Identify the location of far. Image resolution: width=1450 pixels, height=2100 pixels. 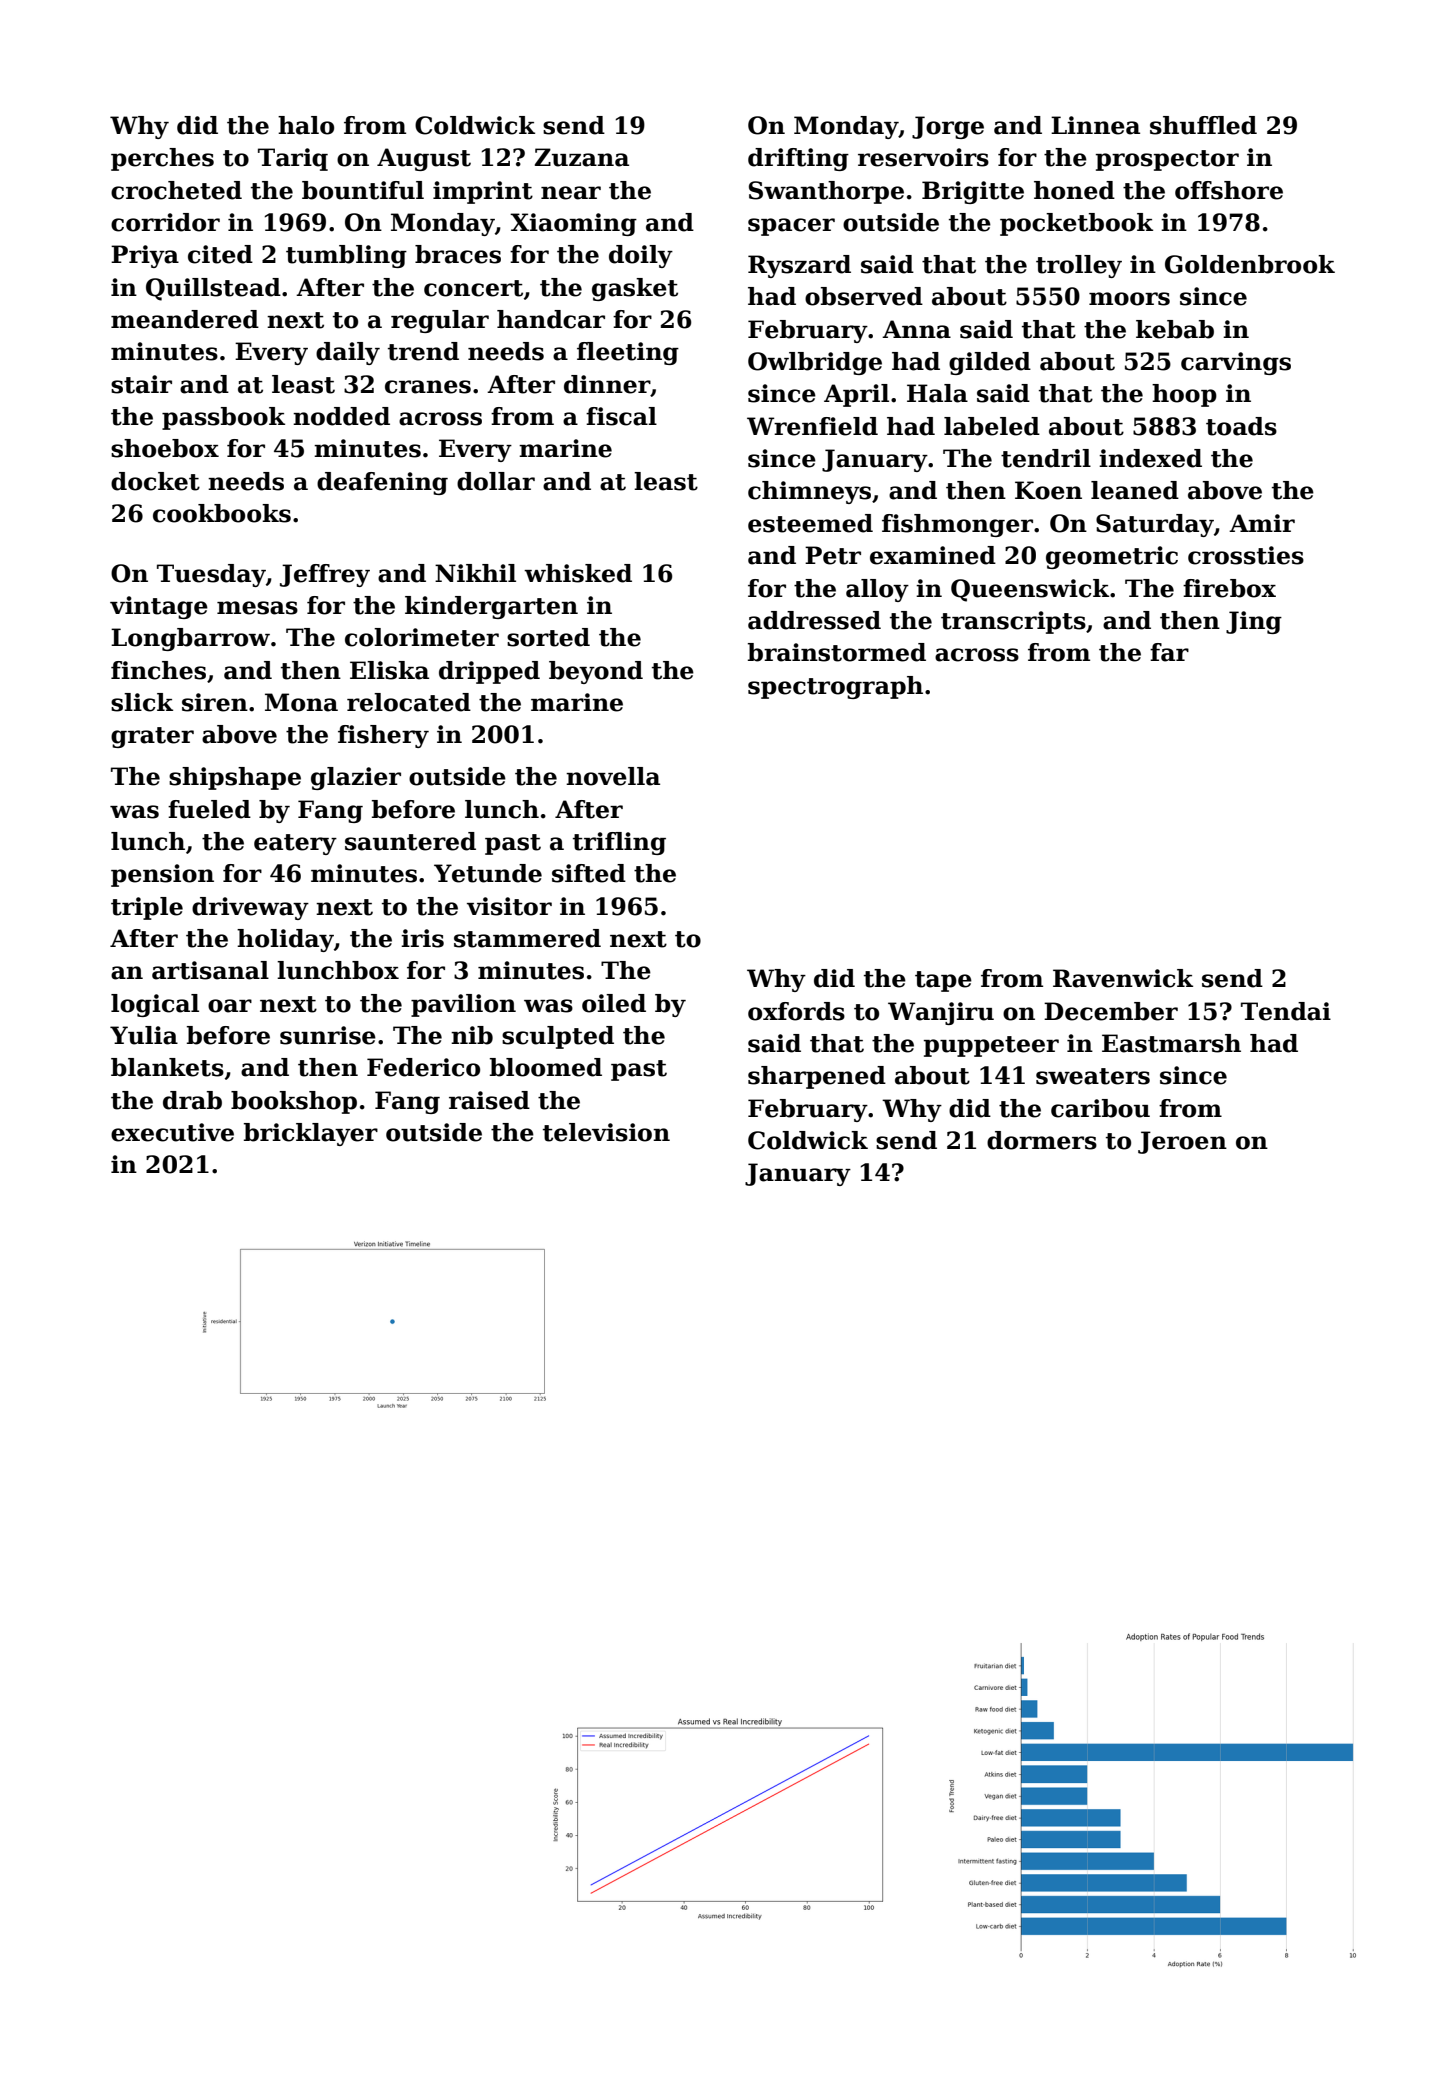
(1169, 652).
